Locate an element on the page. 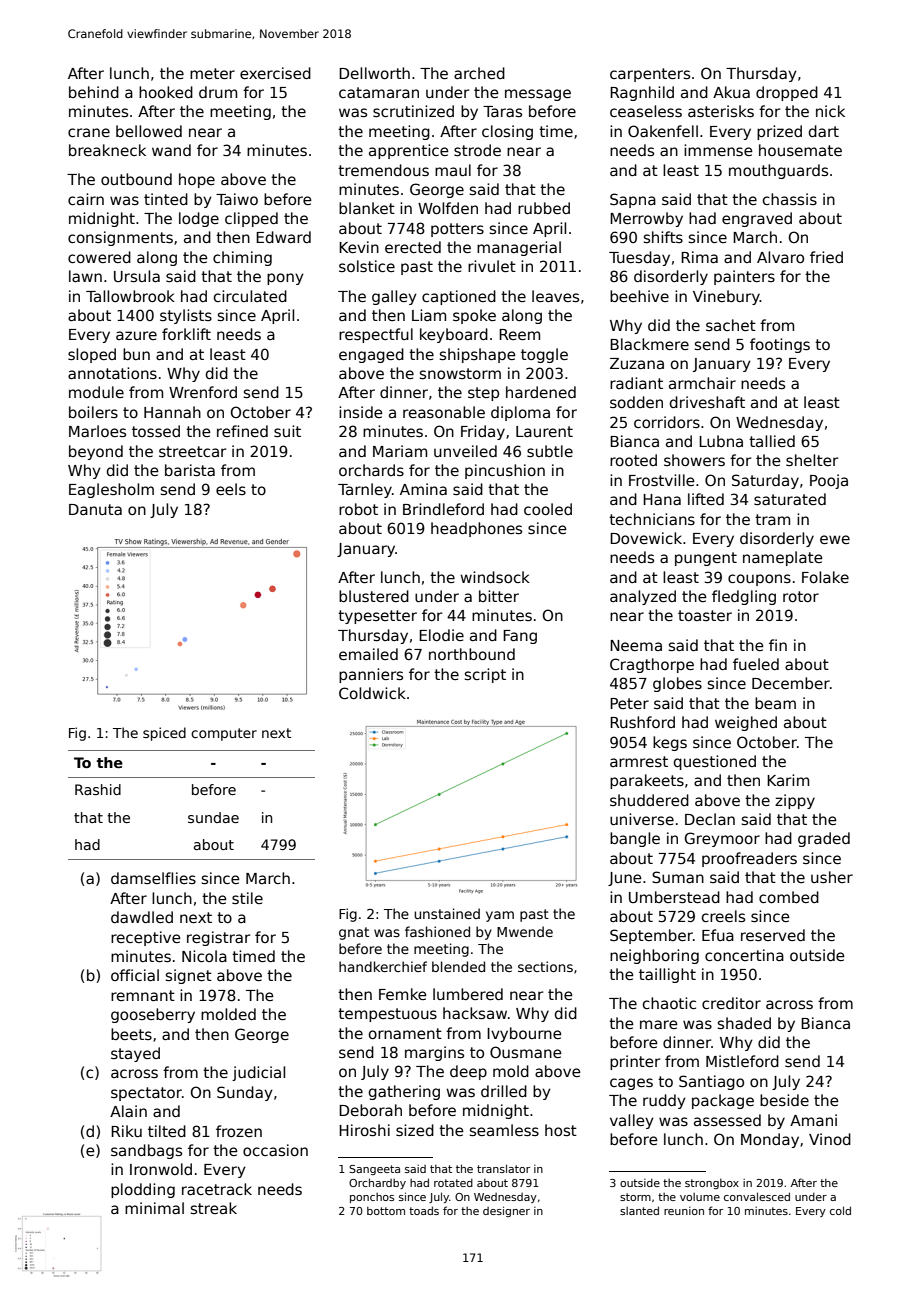  boilers is located at coordinates (93, 412).
